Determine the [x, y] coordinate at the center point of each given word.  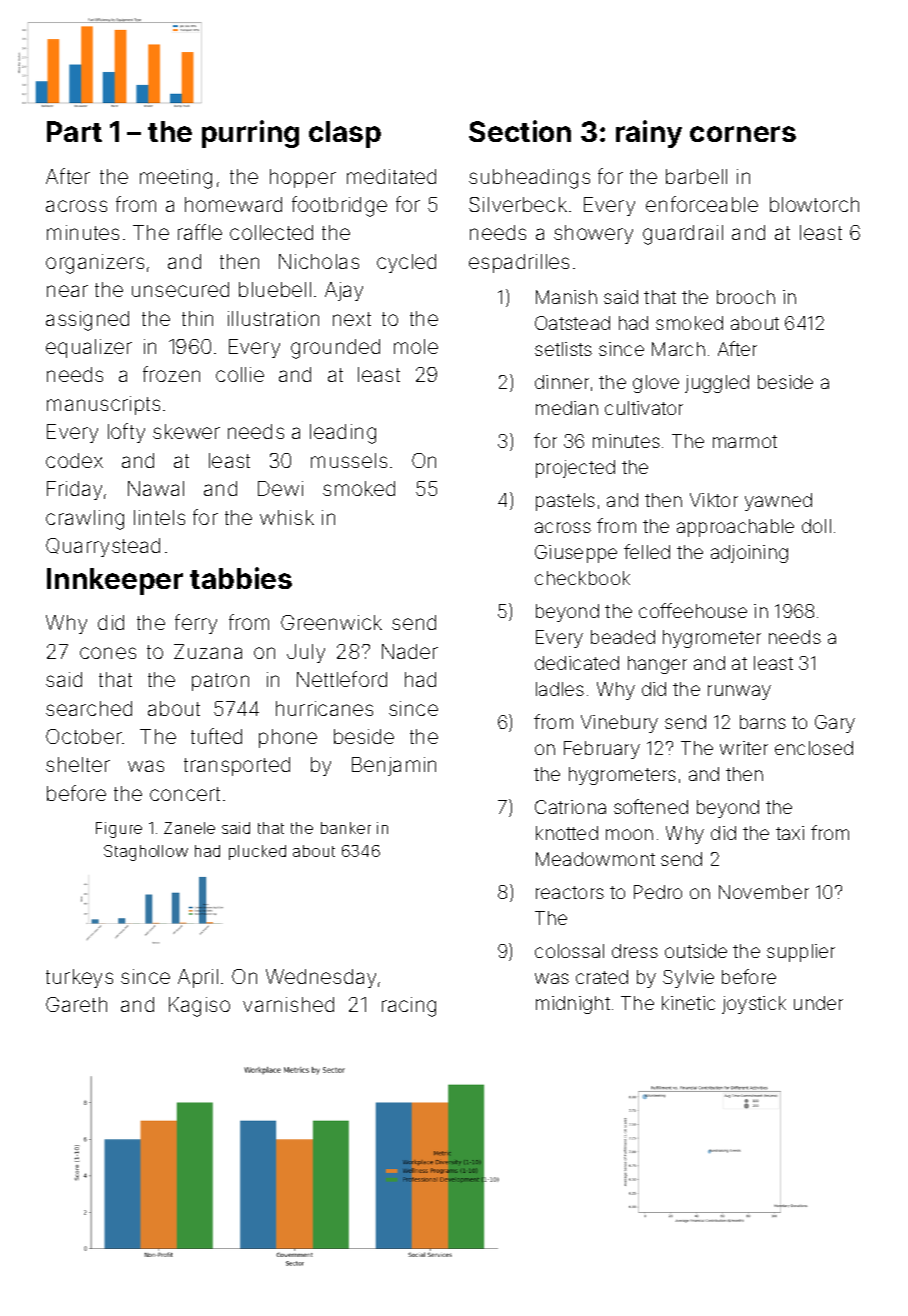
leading [343, 434]
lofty [126, 433]
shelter [78, 764]
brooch [746, 297]
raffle [200, 232]
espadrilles [519, 263]
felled [647, 551]
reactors [570, 892]
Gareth [76, 1004]
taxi [790, 833]
